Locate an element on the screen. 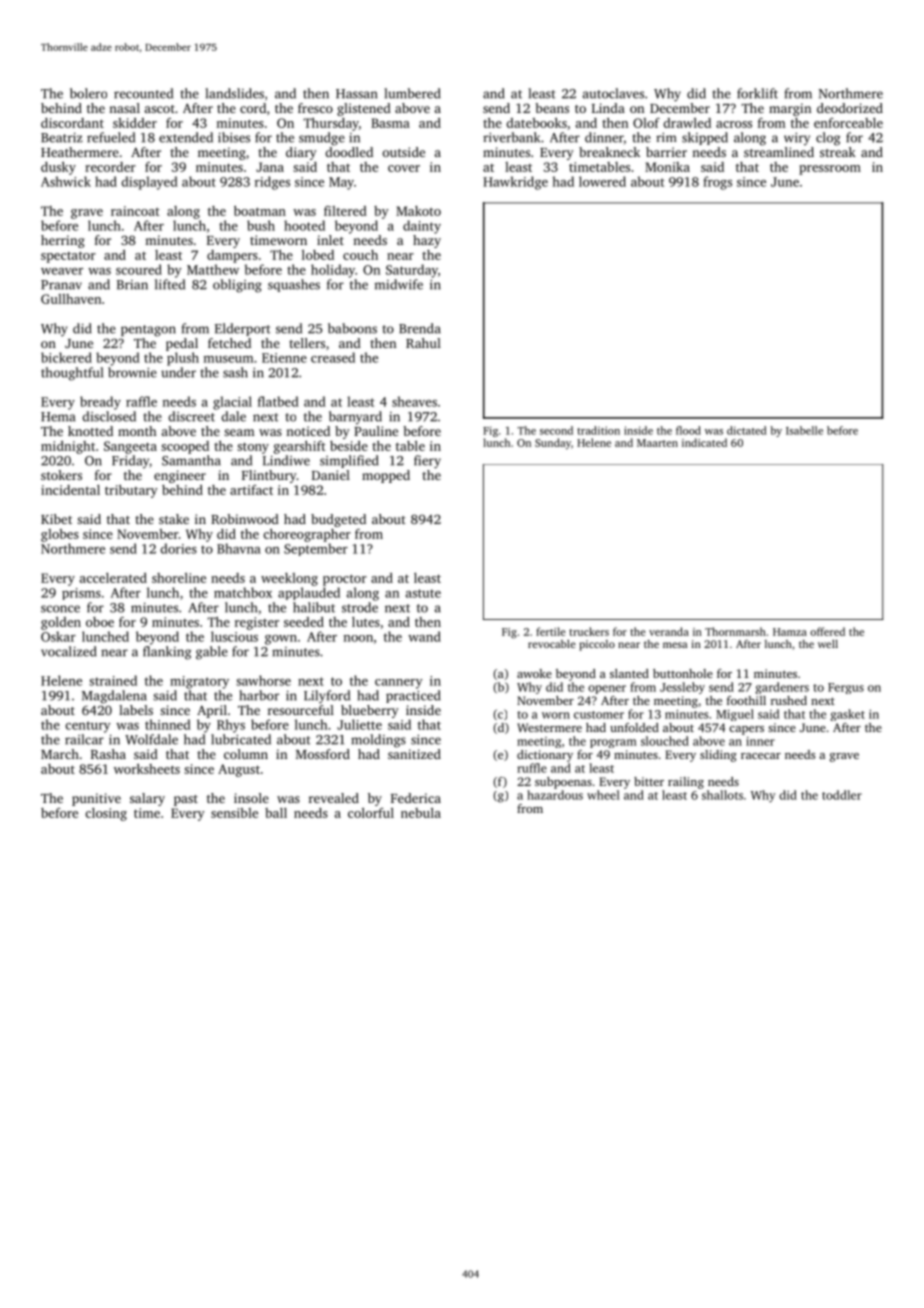 The width and height of the screenshot is (924, 1308). lowered is located at coordinates (602, 181).
